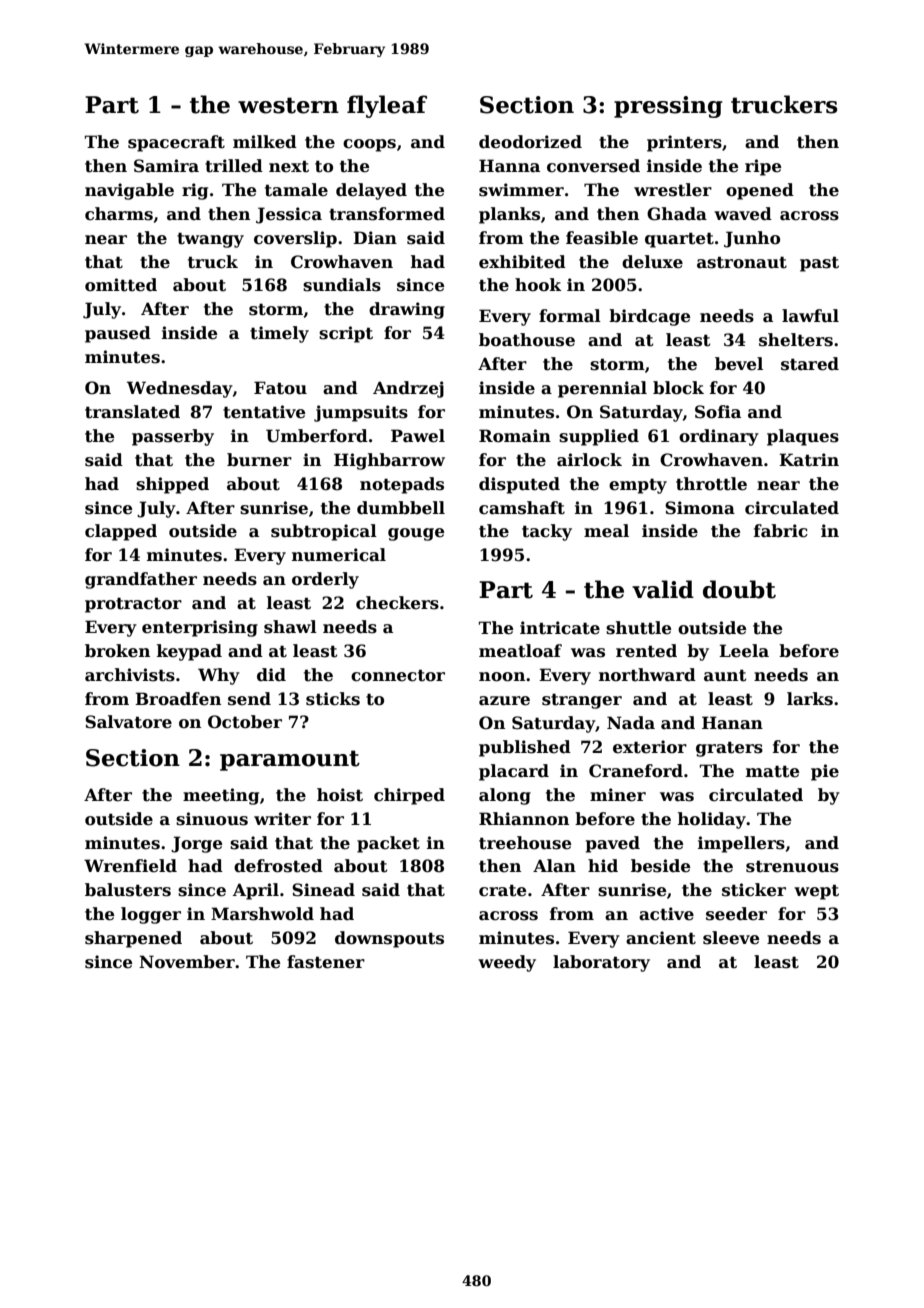 Image resolution: width=924 pixels, height=1308 pixels. Describe the element at coordinates (130, 866) in the screenshot. I see `Wrenfield` at that location.
